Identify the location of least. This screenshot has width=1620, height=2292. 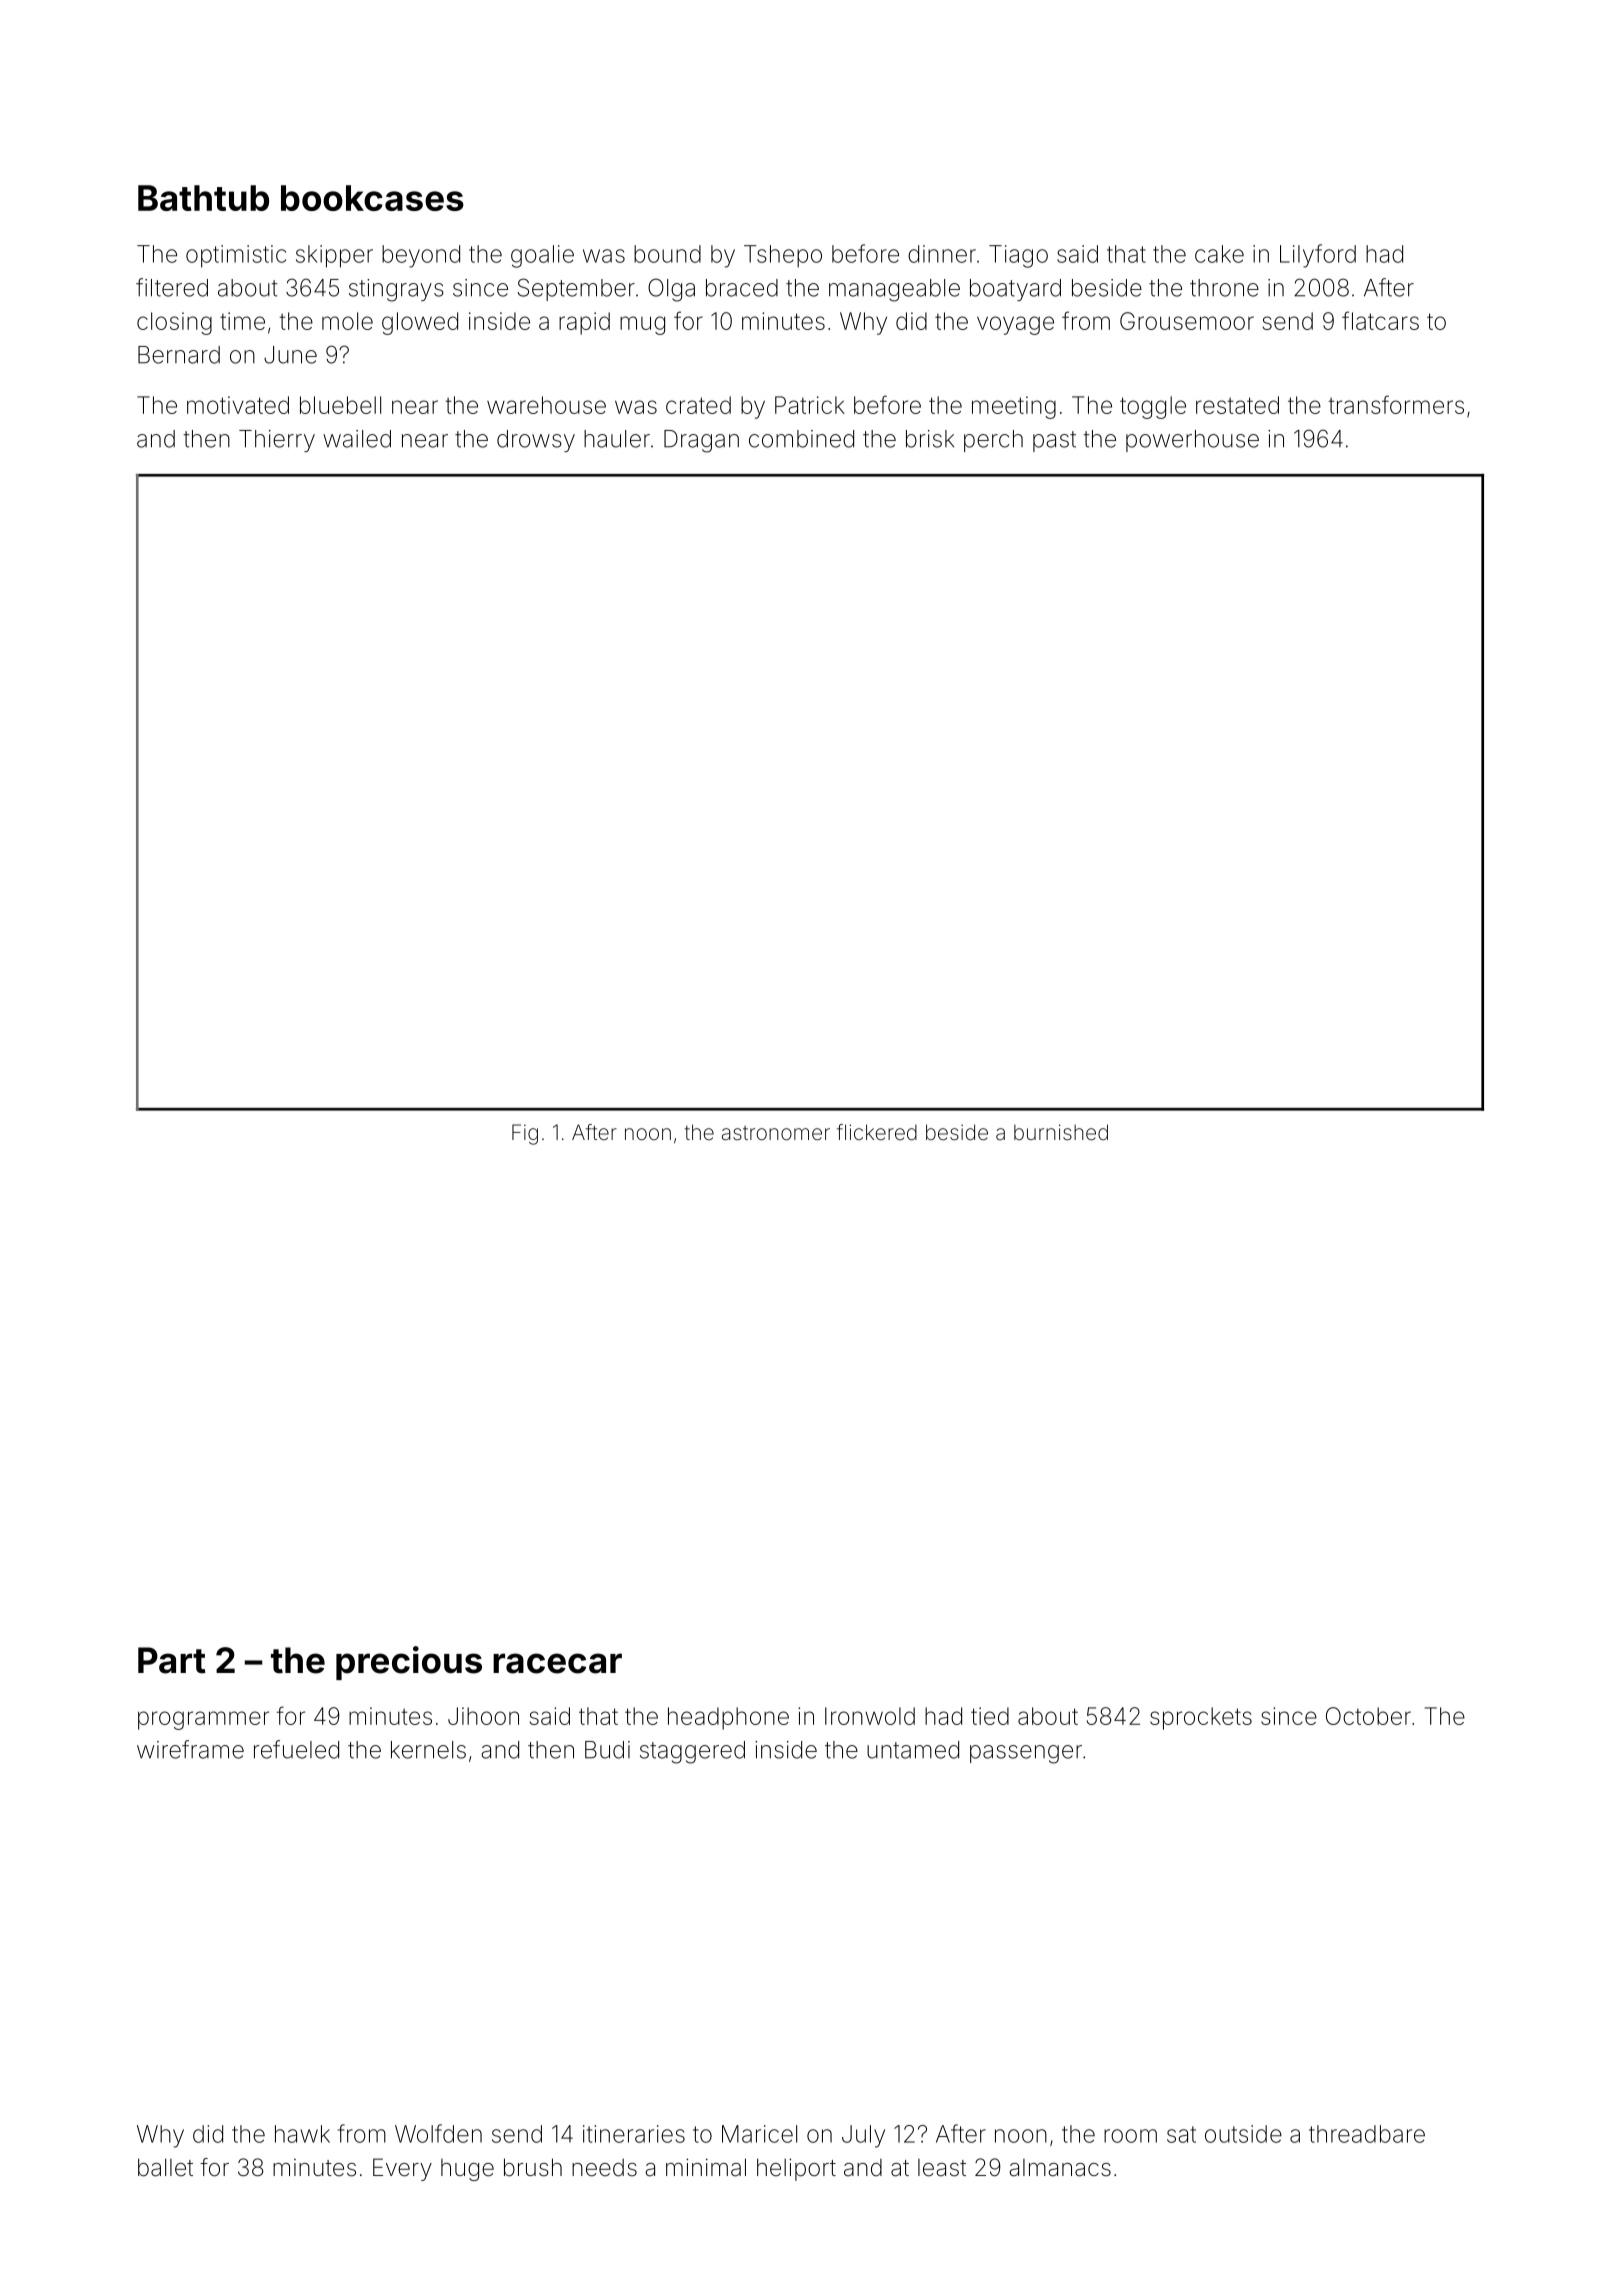
(942, 2168).
